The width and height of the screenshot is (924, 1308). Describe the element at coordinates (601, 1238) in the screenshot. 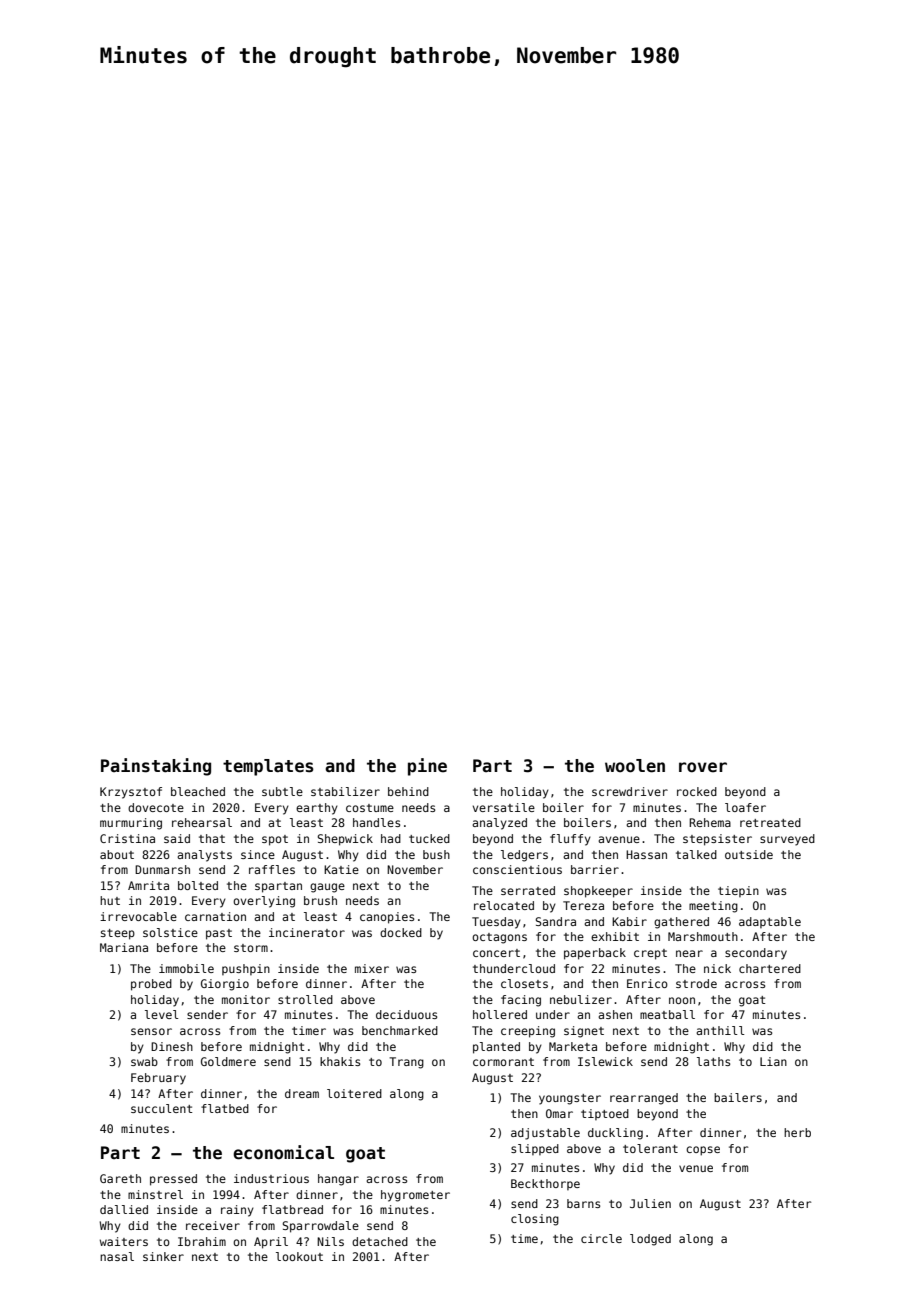

I see `circle` at that location.
